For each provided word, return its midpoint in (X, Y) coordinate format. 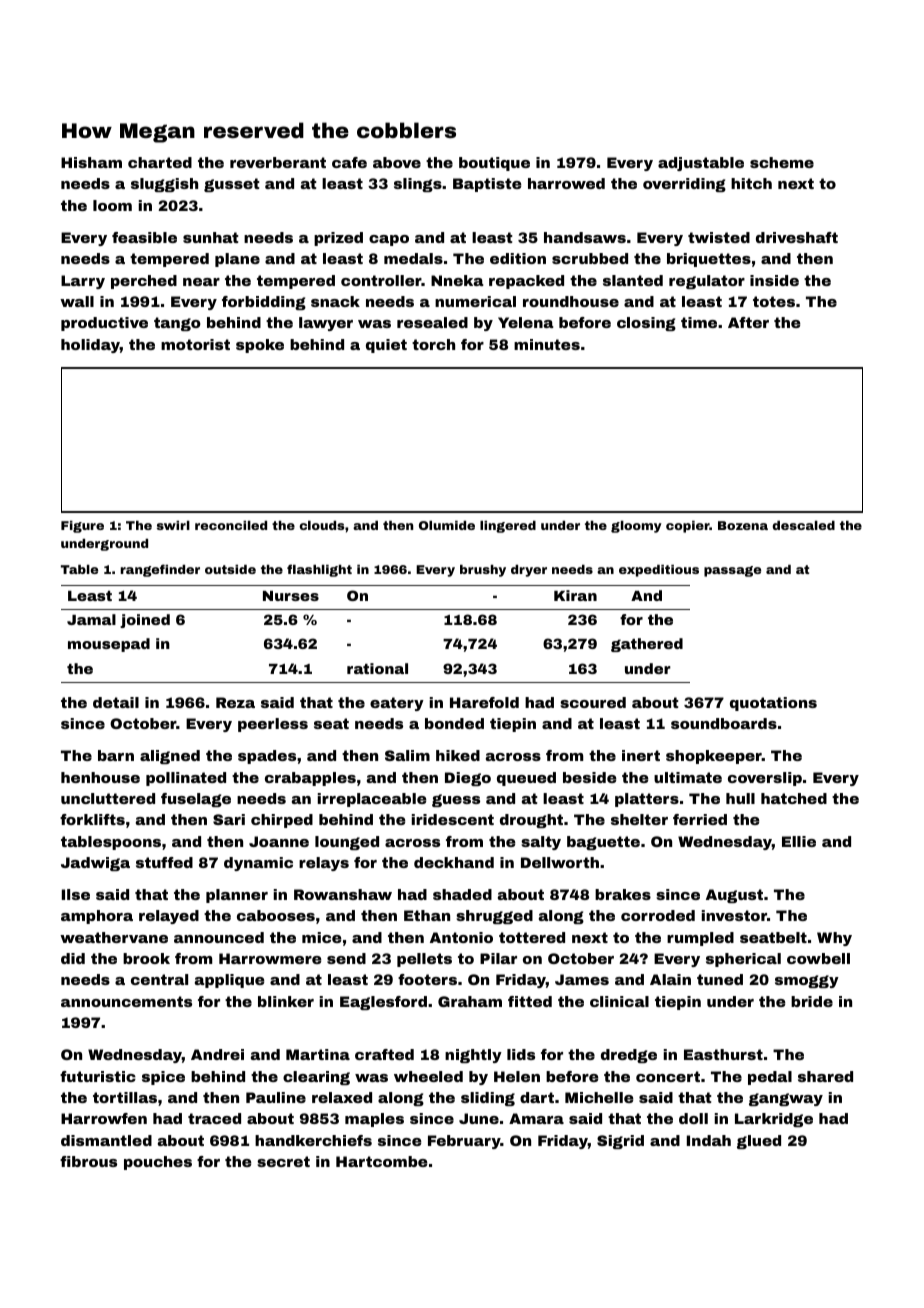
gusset (232, 185)
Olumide (447, 525)
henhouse (100, 777)
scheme (782, 162)
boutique (494, 164)
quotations (773, 704)
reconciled (231, 525)
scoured (593, 702)
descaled (803, 525)
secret (283, 1161)
